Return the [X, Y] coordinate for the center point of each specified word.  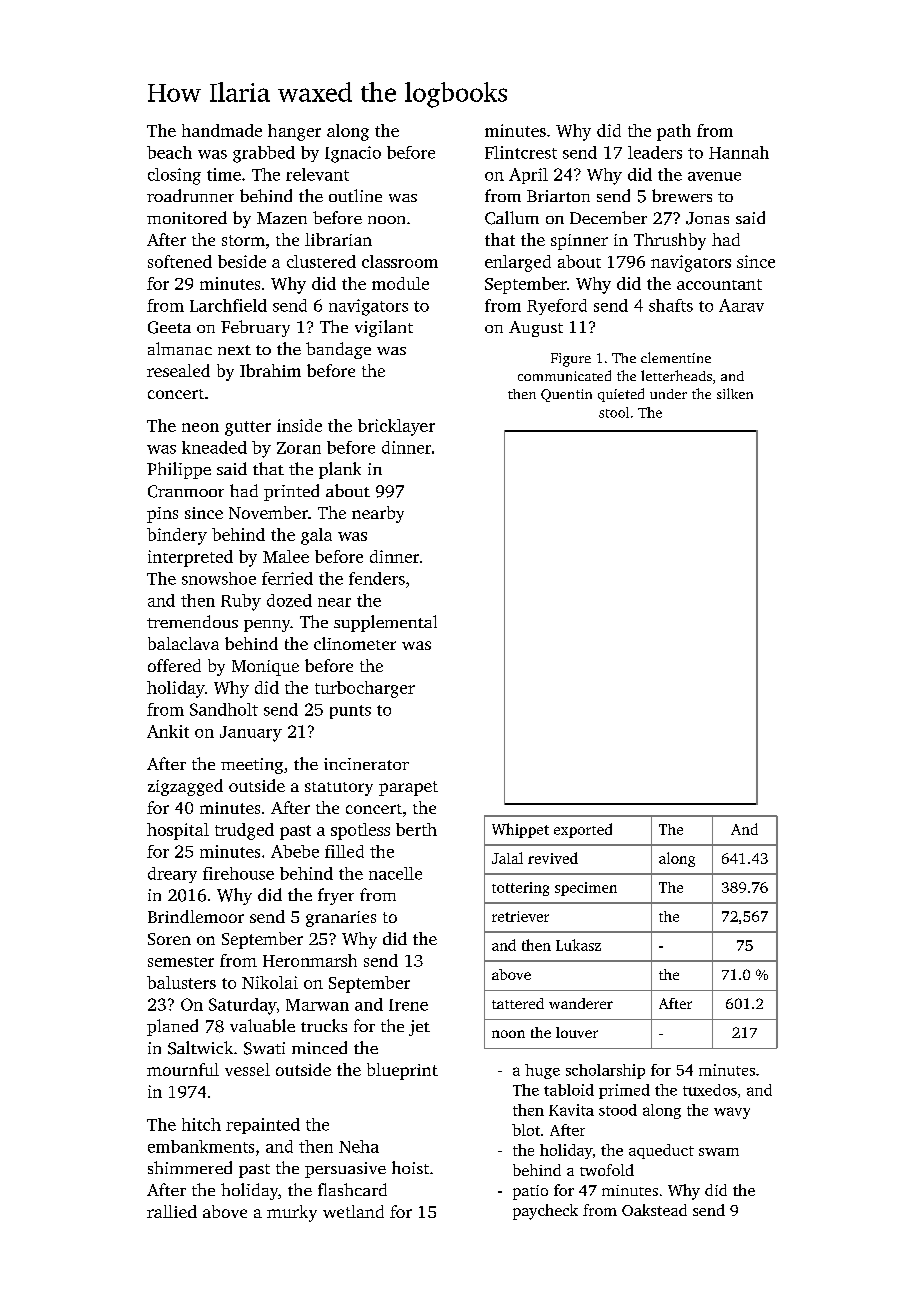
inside [299, 425]
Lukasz [578, 945]
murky [292, 1213]
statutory [339, 789]
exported [583, 830]
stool [614, 412]
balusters [181, 982]
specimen [586, 889]
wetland [353, 1211]
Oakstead [654, 1210]
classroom [400, 261]
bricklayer [396, 427]
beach [169, 152]
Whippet [520, 830]
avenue [714, 176]
